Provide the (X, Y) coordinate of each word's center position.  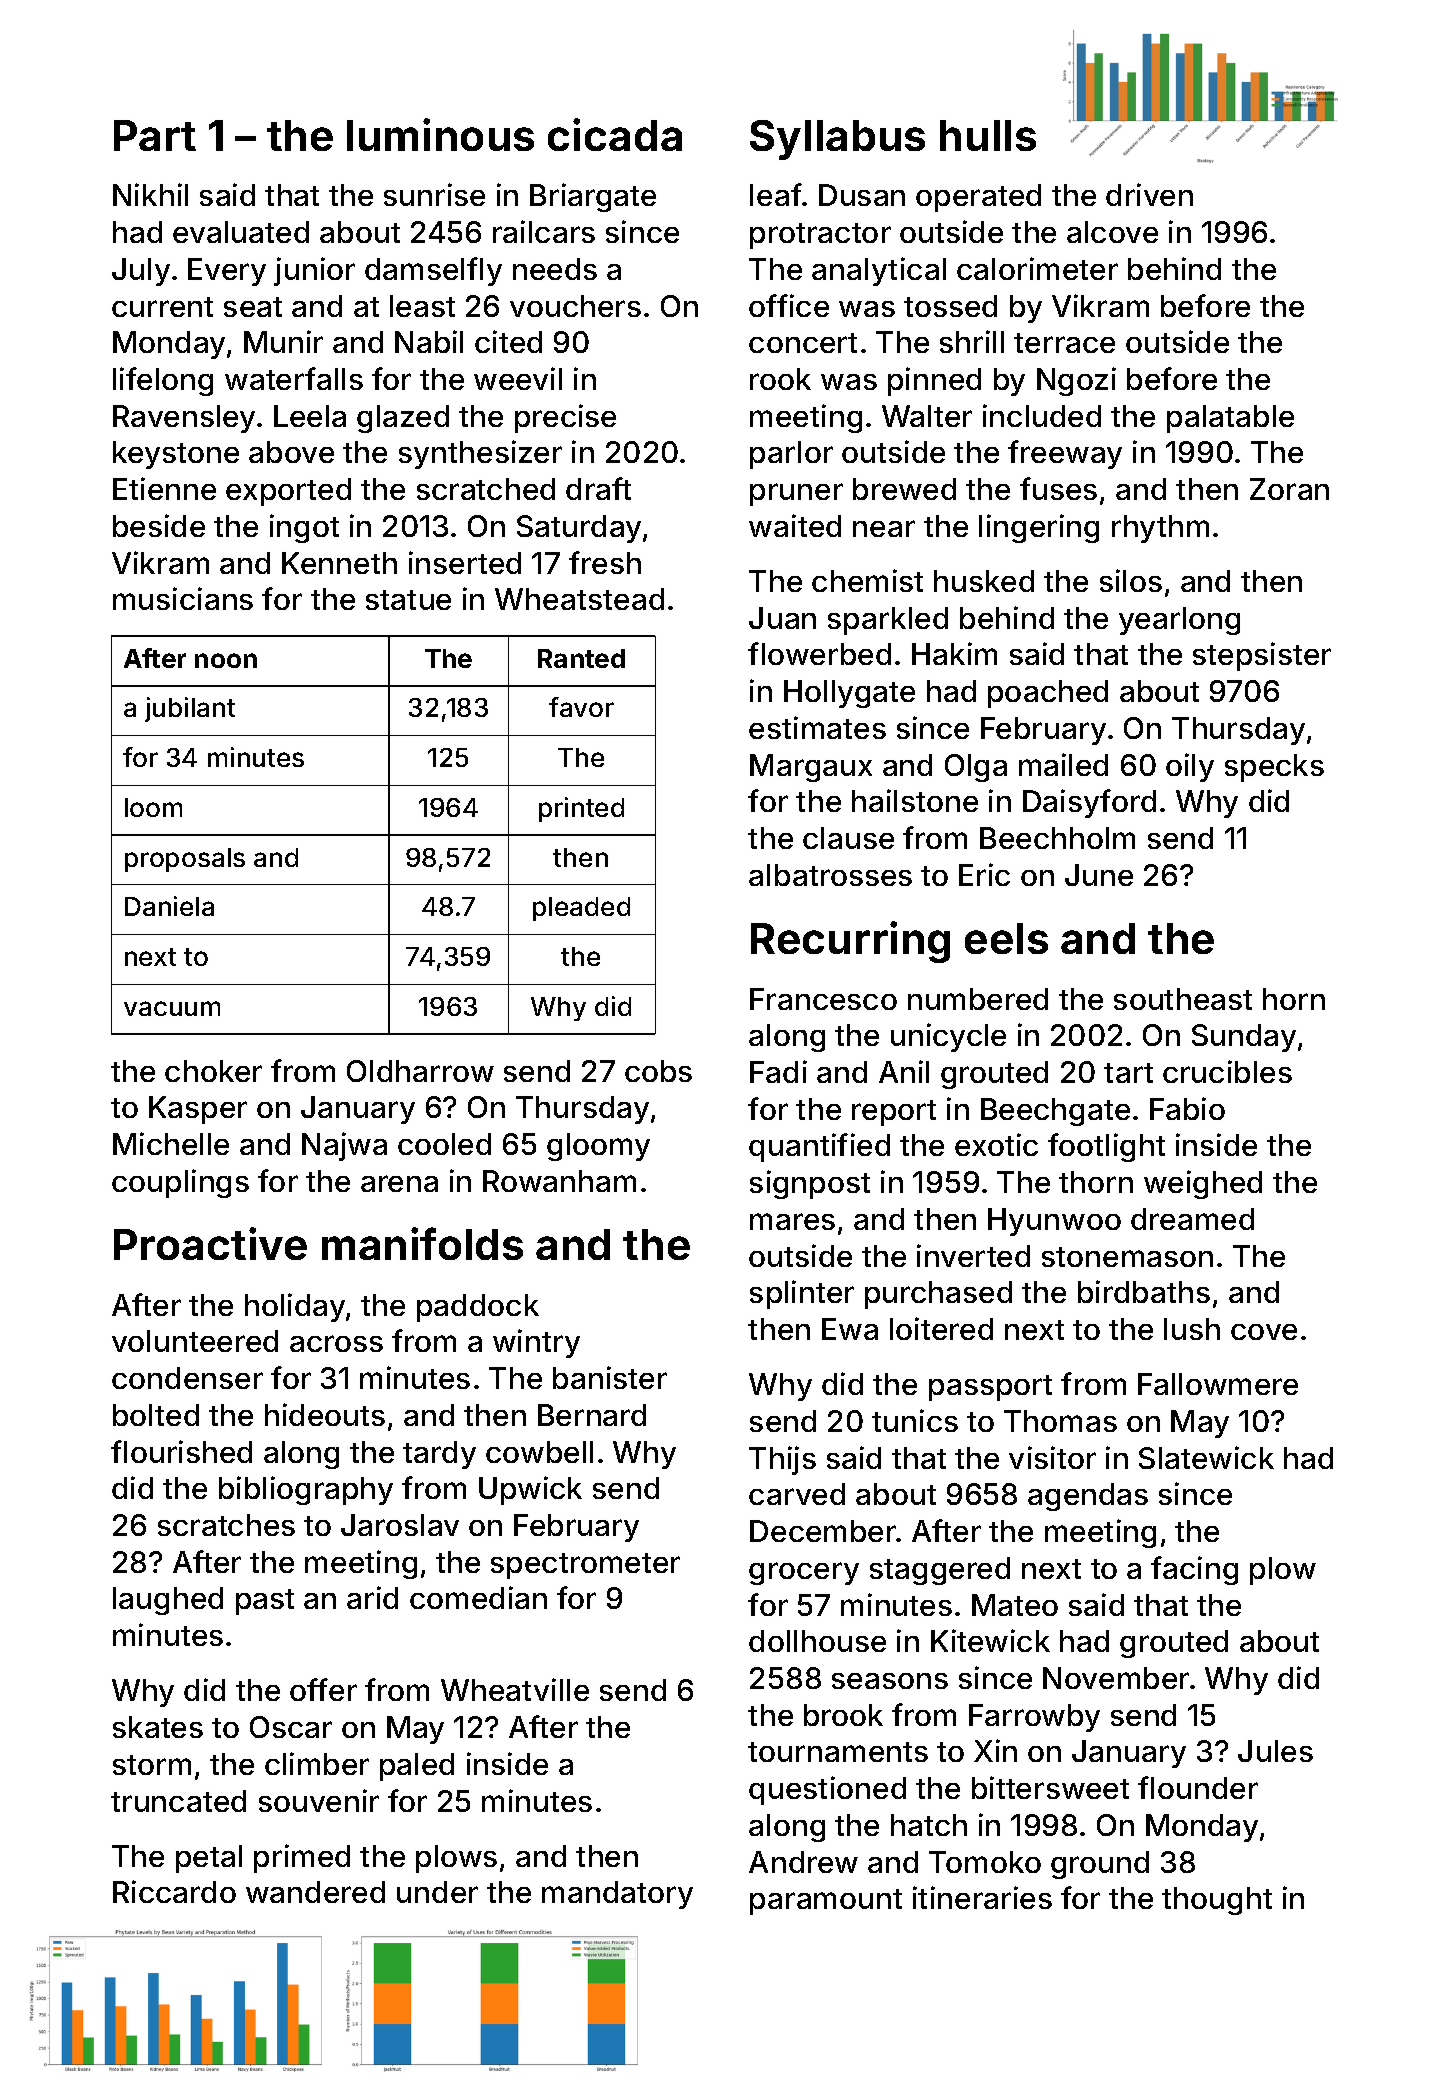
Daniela (169, 906)
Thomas (1060, 1421)
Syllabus (837, 140)
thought (1217, 1901)
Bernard (592, 1415)
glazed (403, 419)
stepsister (1262, 656)
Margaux (811, 768)
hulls (988, 135)
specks (1274, 768)
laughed (168, 1601)
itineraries (982, 1897)
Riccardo (174, 1891)
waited (795, 525)
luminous (440, 134)
